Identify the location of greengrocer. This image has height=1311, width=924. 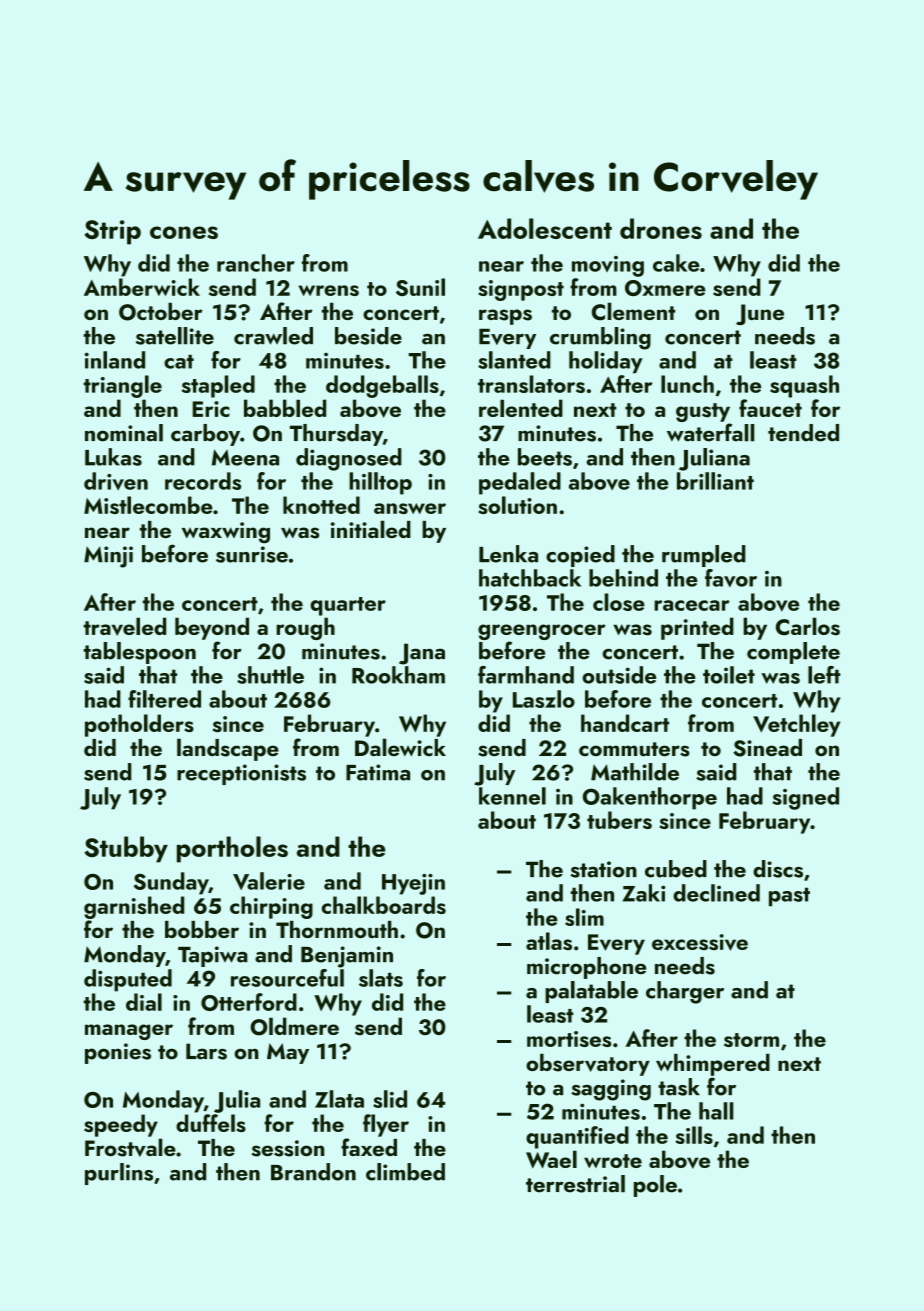
(542, 632).
